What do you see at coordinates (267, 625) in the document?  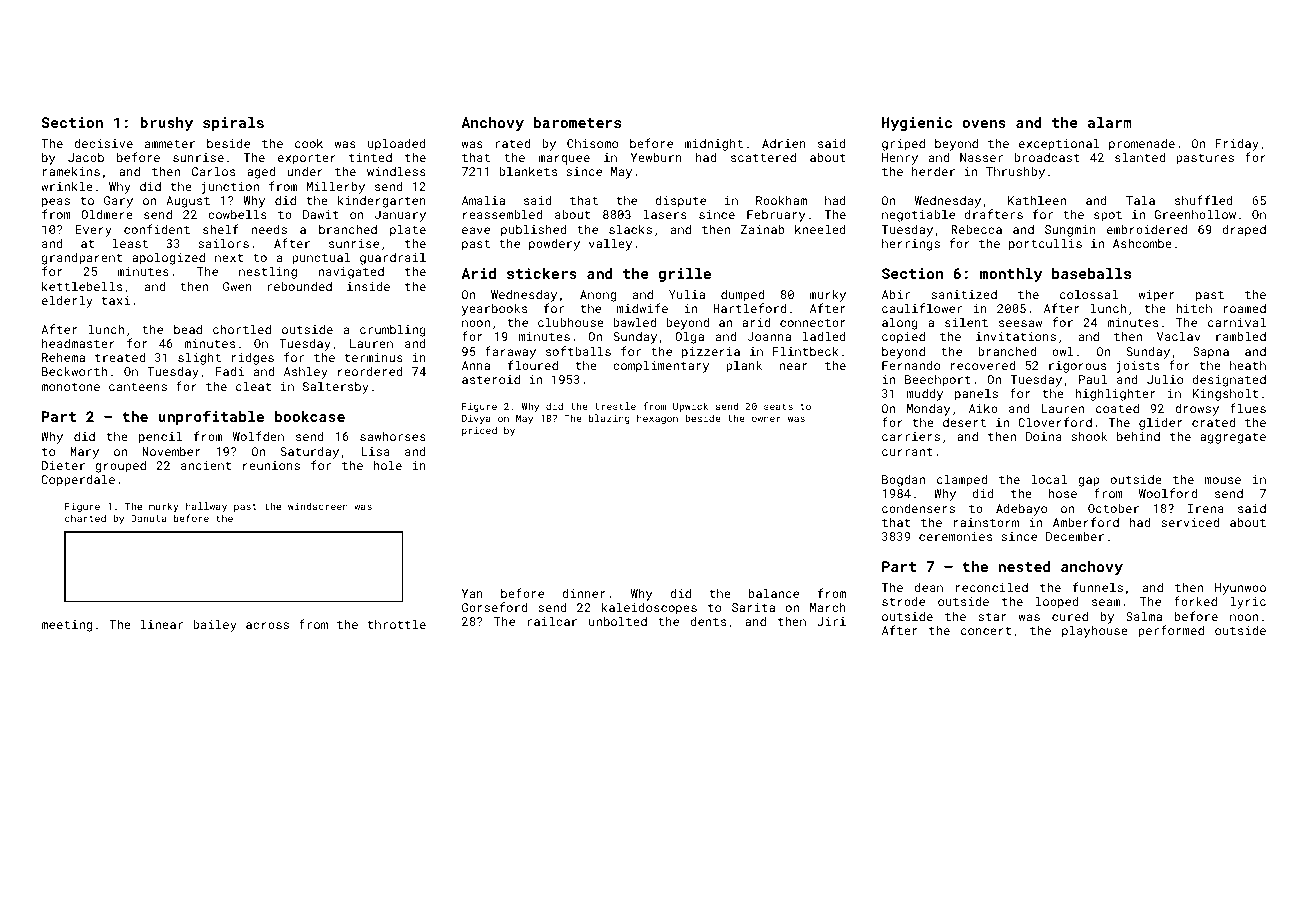 I see `across` at bounding box center [267, 625].
